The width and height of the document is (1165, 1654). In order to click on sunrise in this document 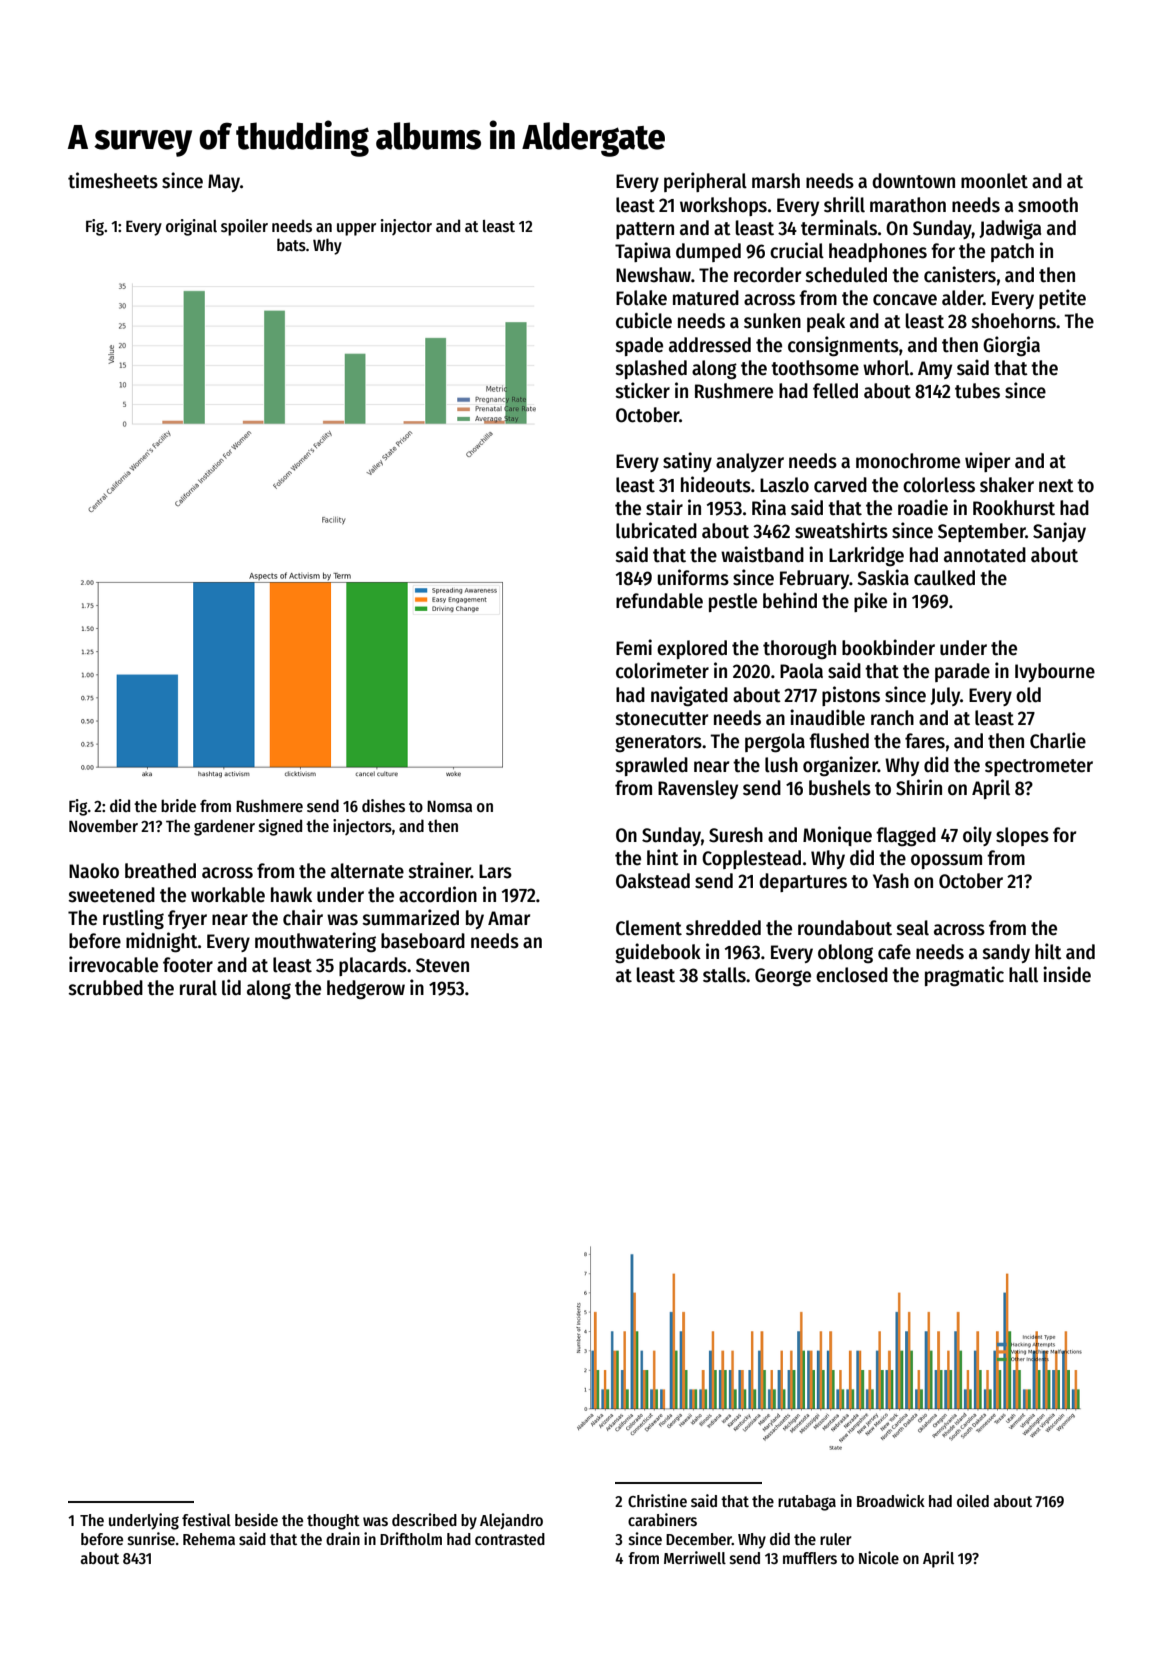, I will do `click(151, 1539)`.
